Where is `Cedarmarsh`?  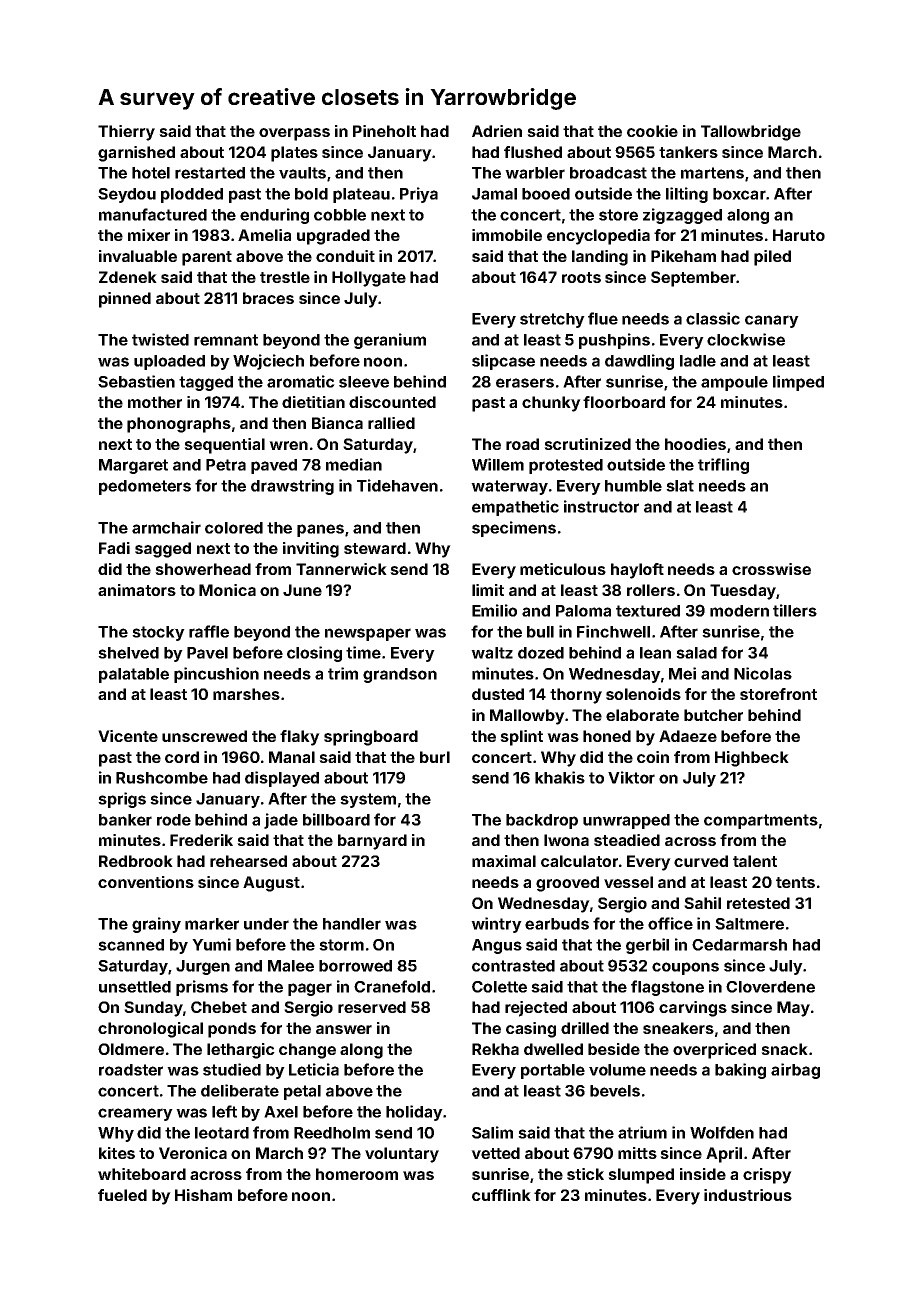
Cedarmarsh is located at coordinates (739, 945).
